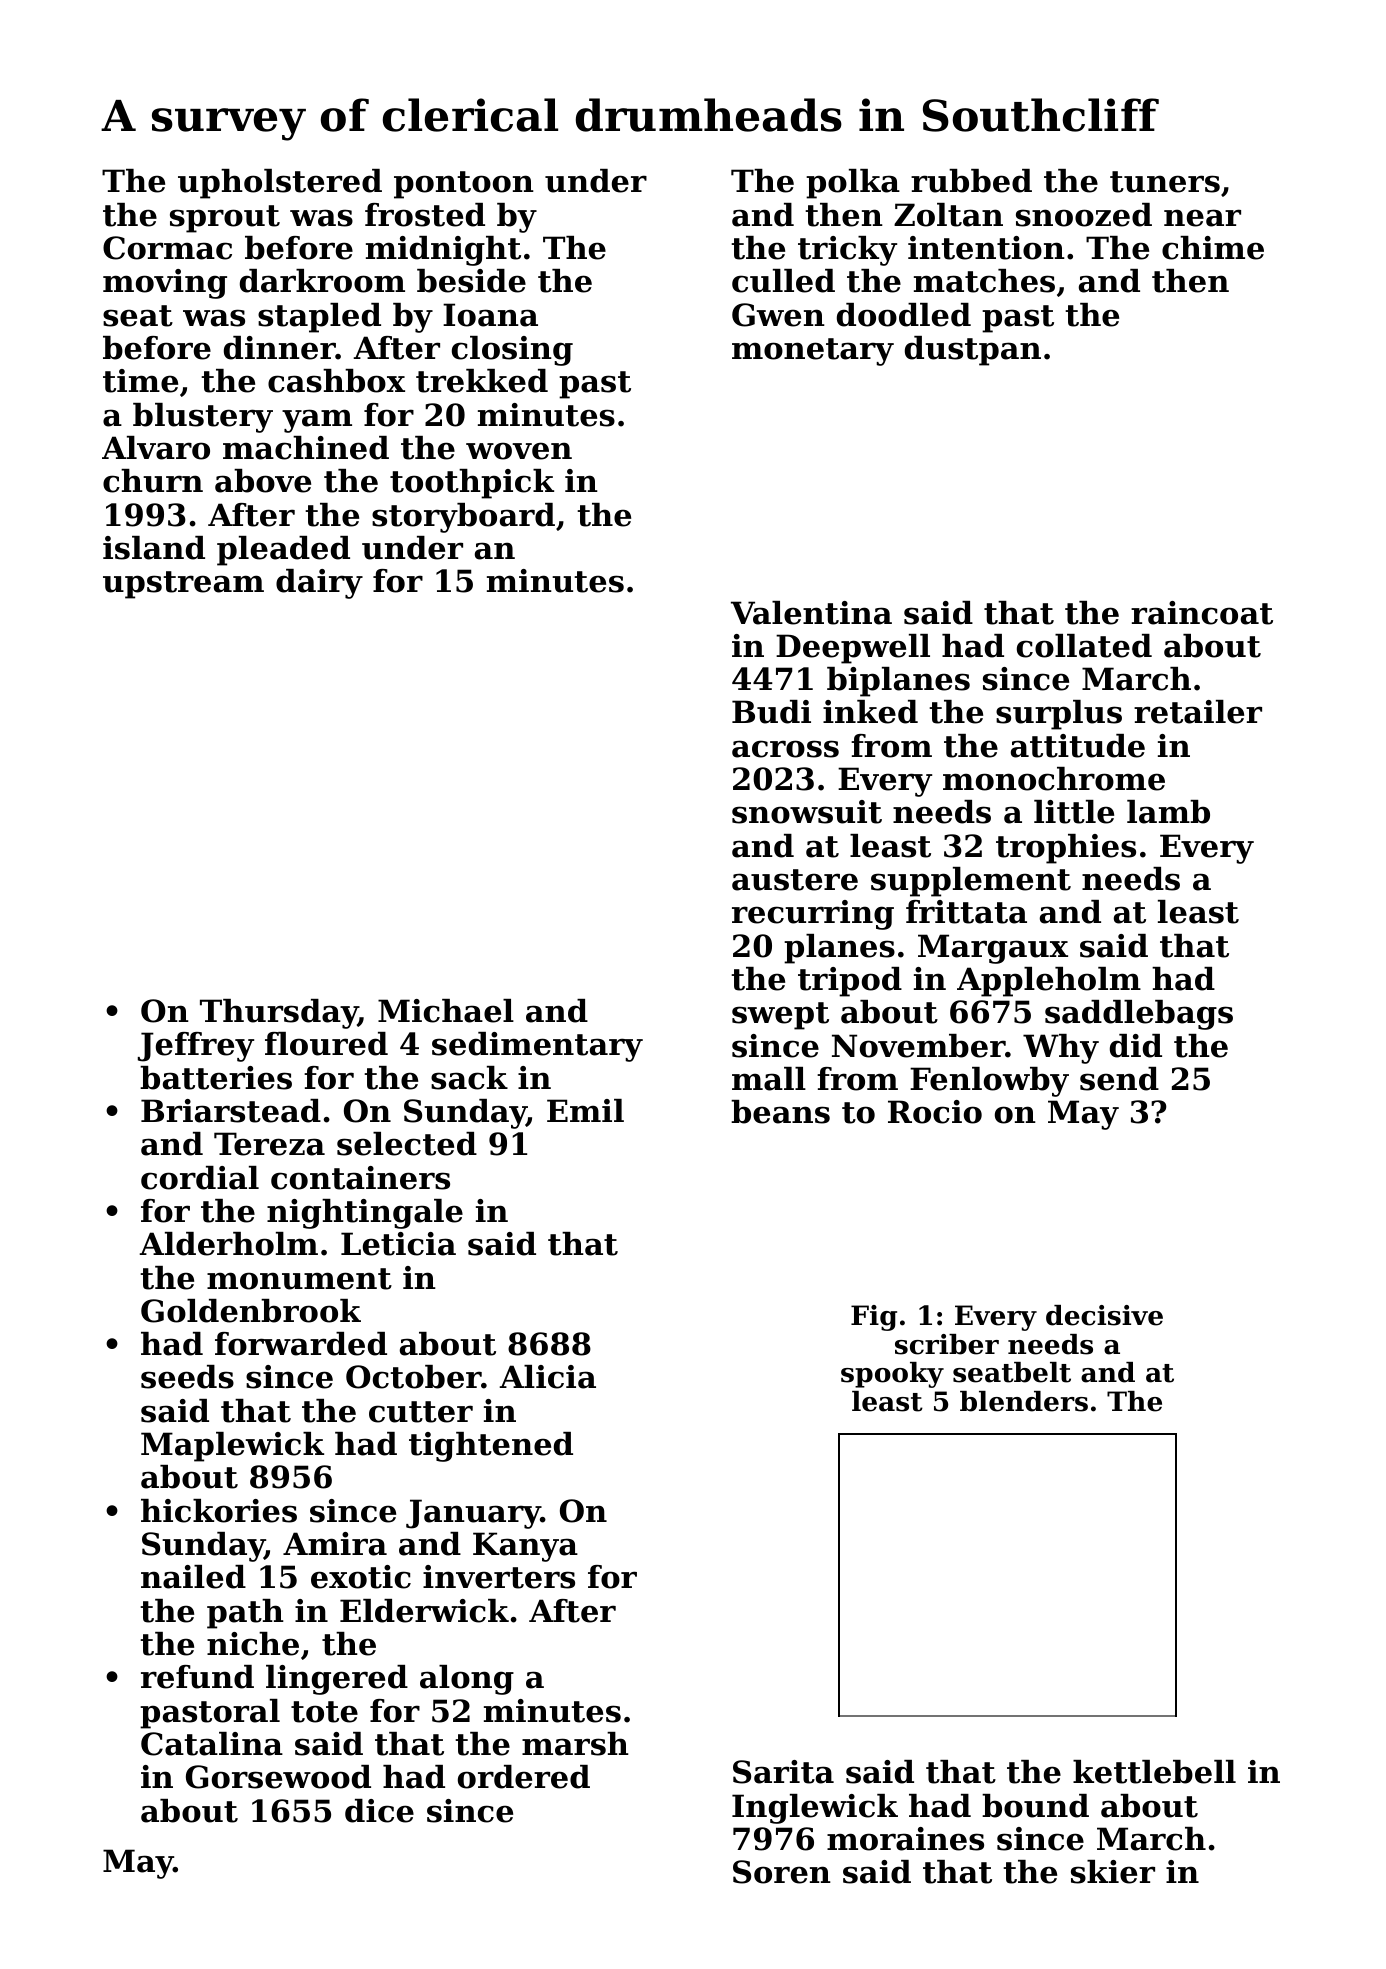 The image size is (1386, 1969). I want to click on saddlebags, so click(1139, 1015).
